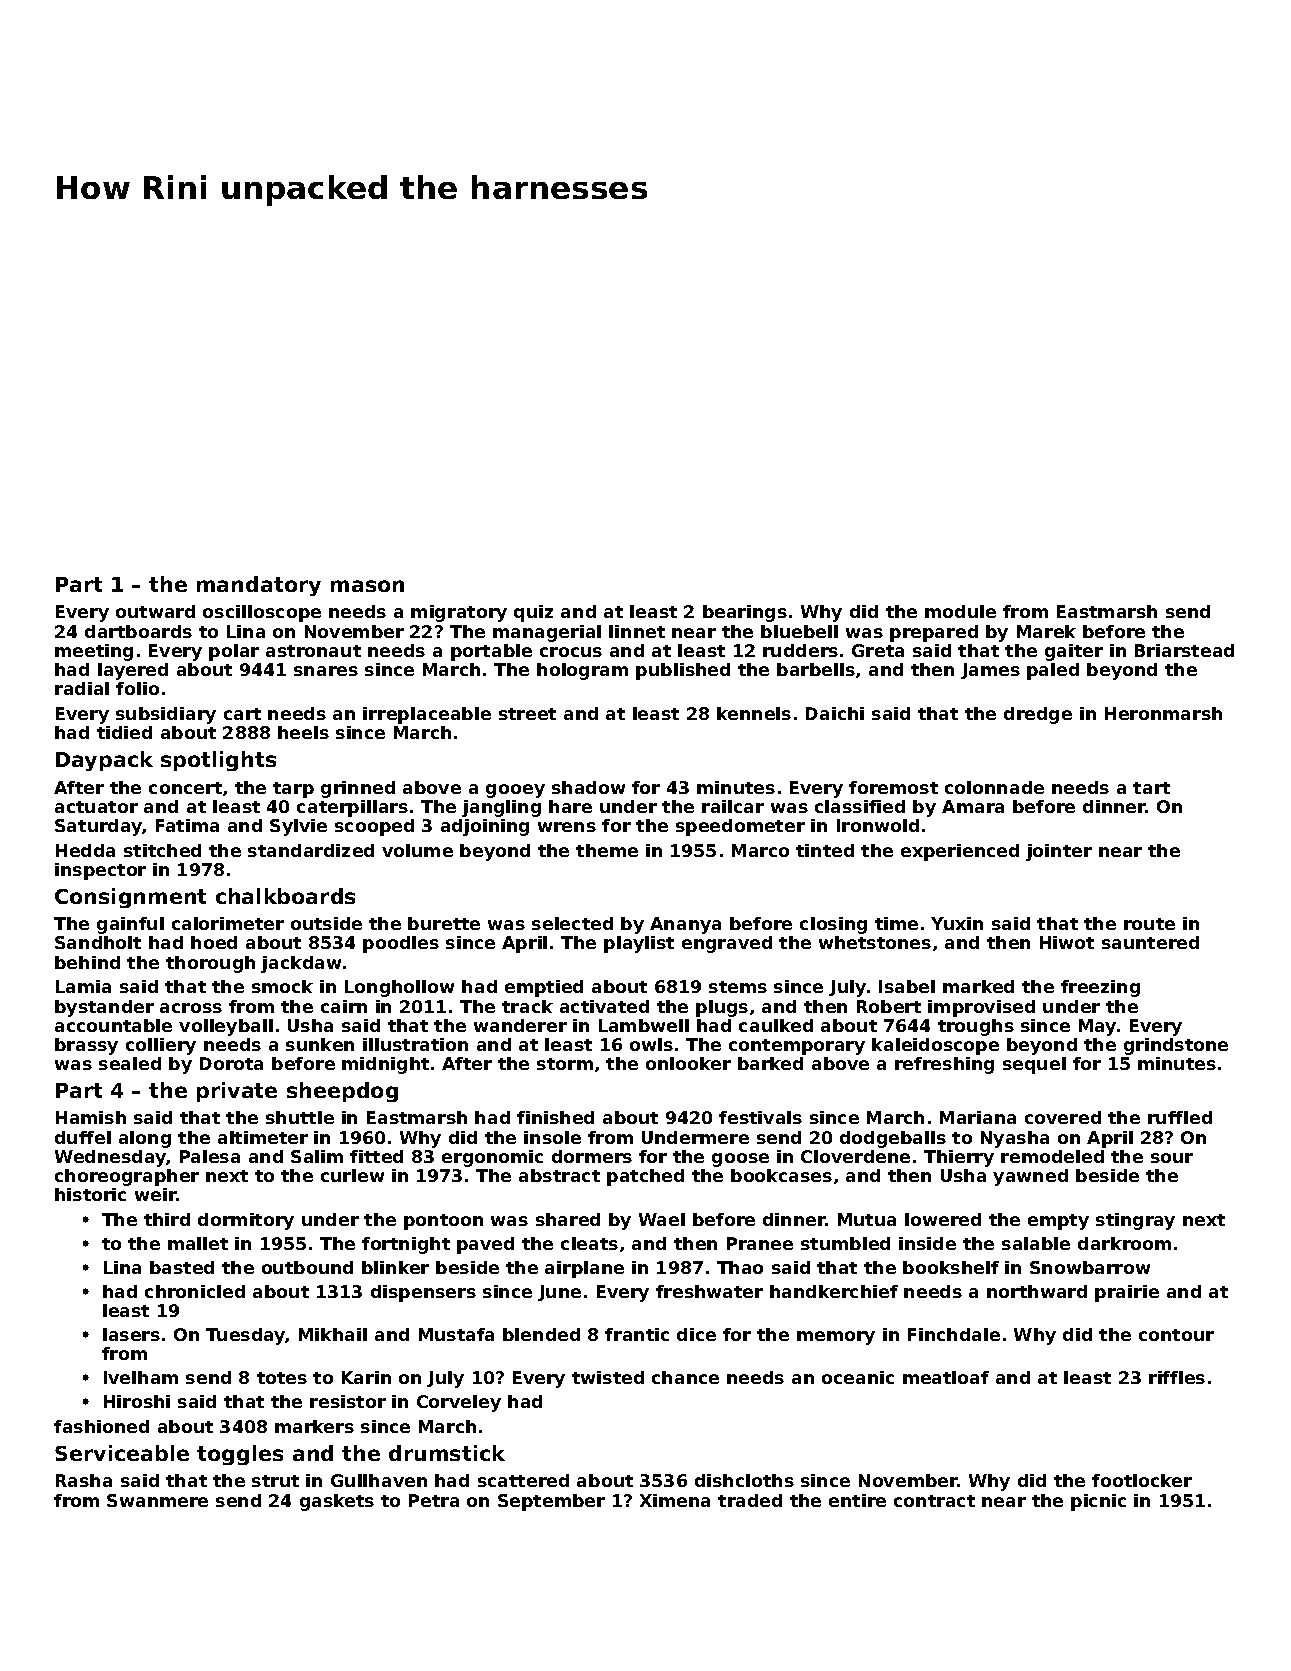 This image has height=1671, width=1291. Describe the element at coordinates (1184, 650) in the image. I see `Briarstead` at that location.
